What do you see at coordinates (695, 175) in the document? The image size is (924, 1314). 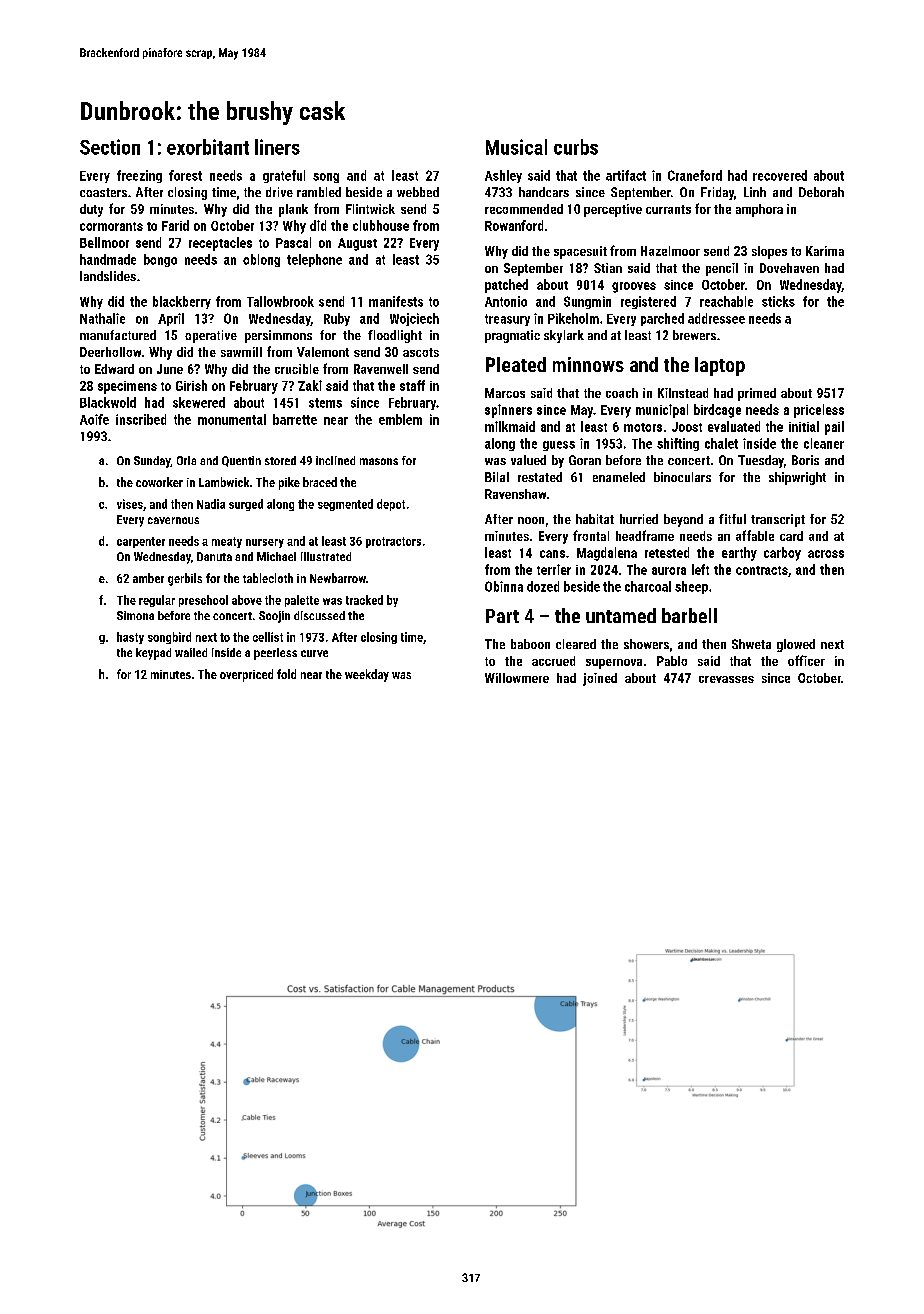 I see `Craneford` at bounding box center [695, 175].
